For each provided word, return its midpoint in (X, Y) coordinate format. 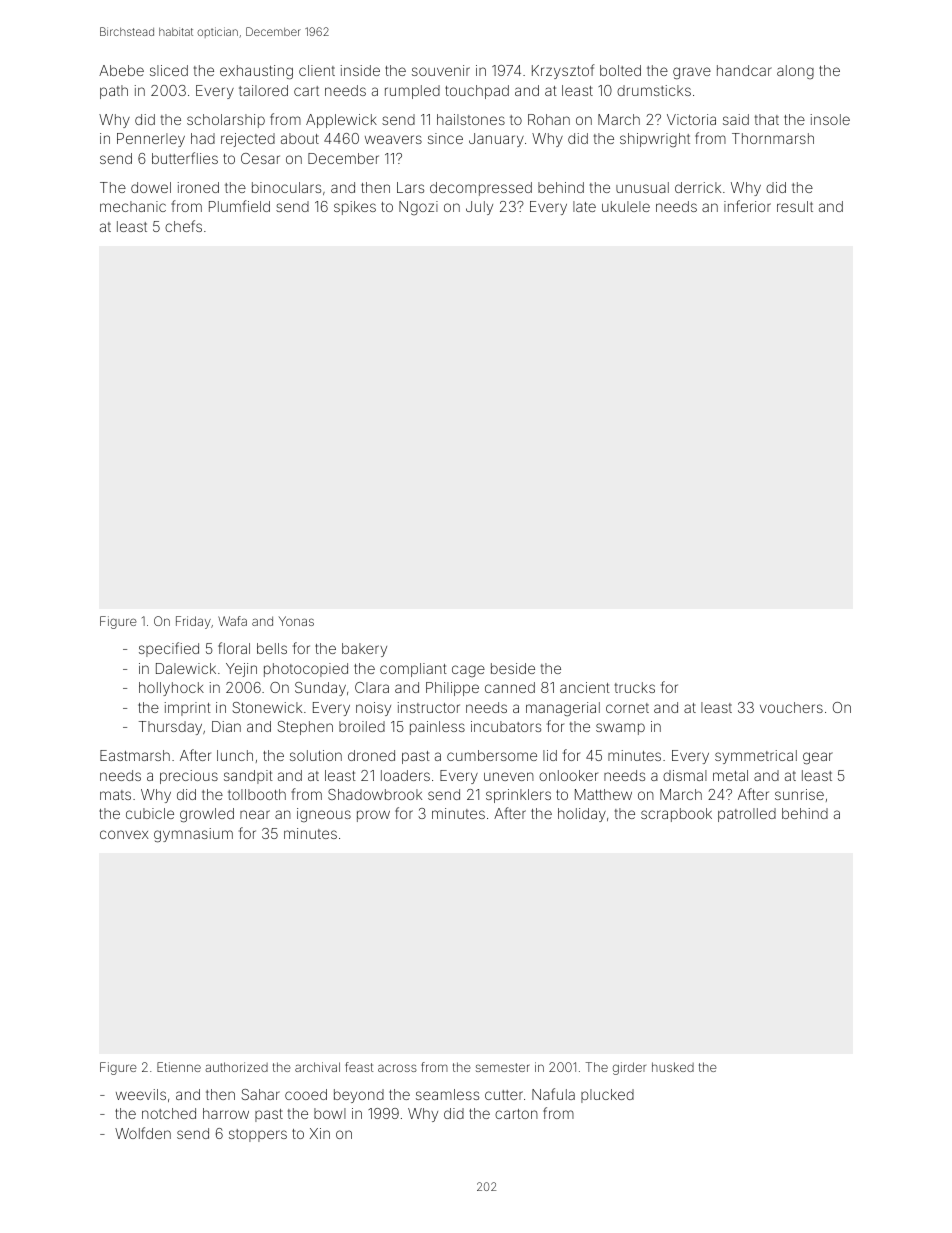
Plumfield (239, 206)
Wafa (232, 621)
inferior (747, 206)
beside (513, 668)
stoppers (258, 1135)
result (795, 206)
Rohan (549, 119)
